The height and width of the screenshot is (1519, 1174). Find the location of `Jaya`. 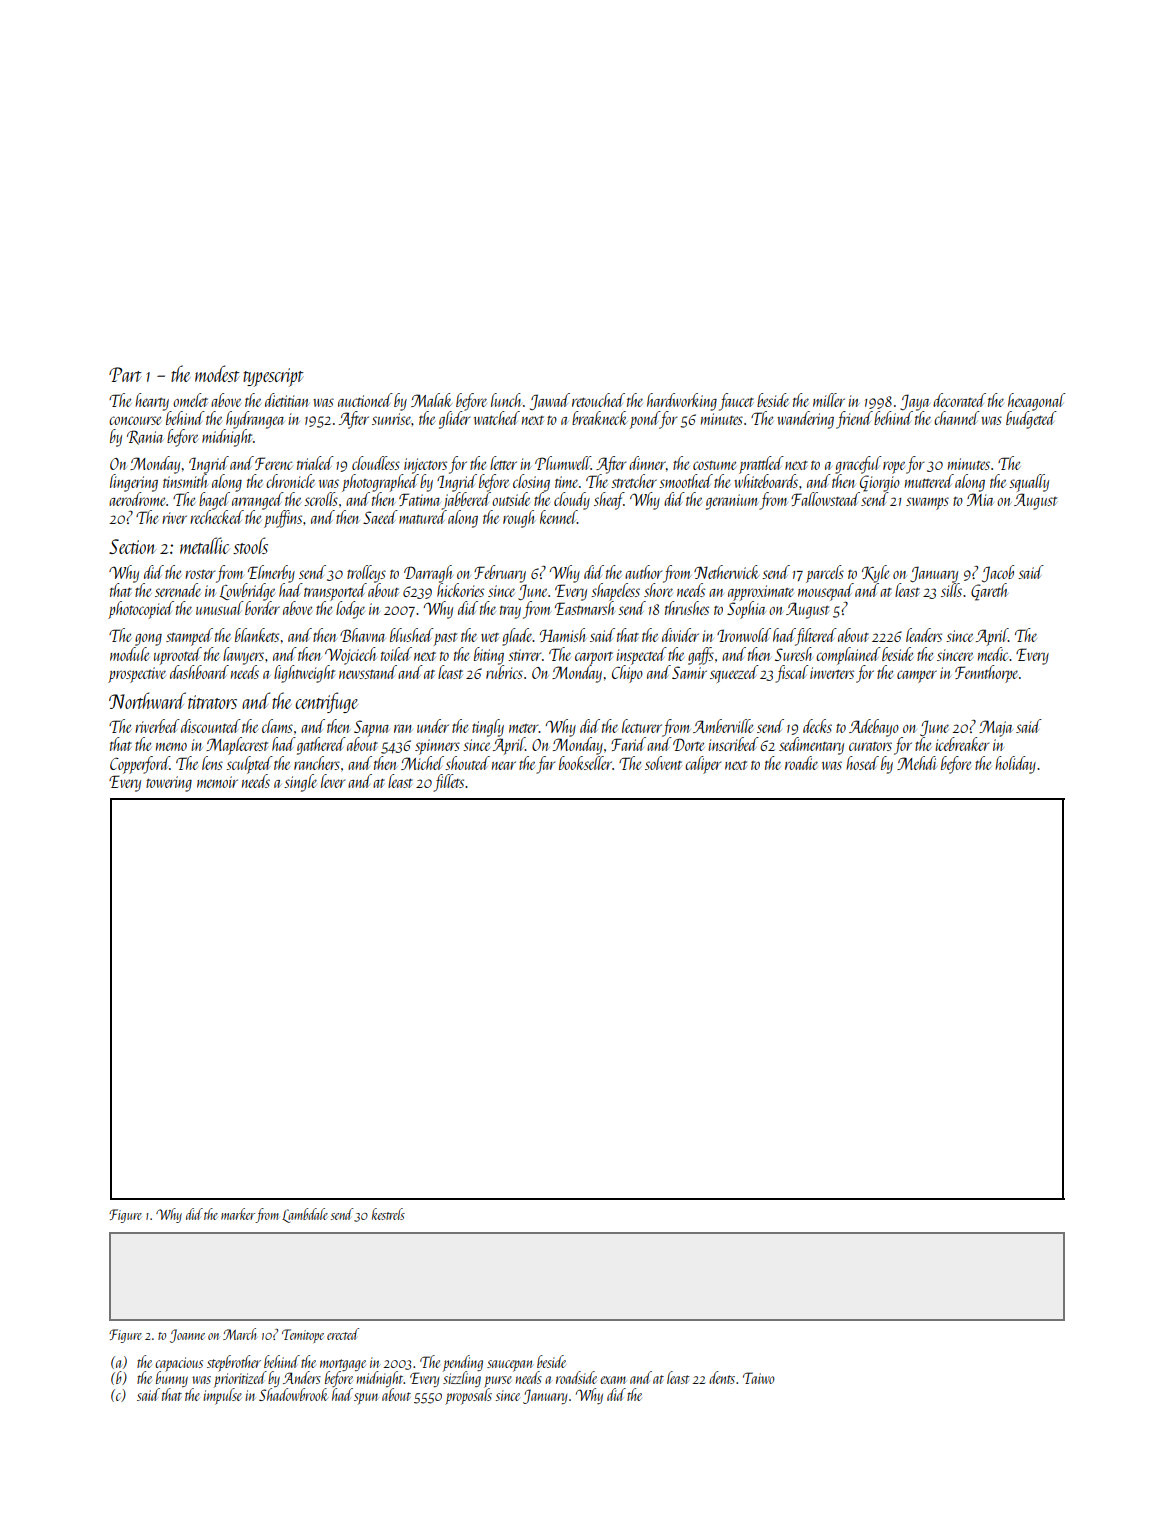

Jaya is located at coordinates (914, 402).
